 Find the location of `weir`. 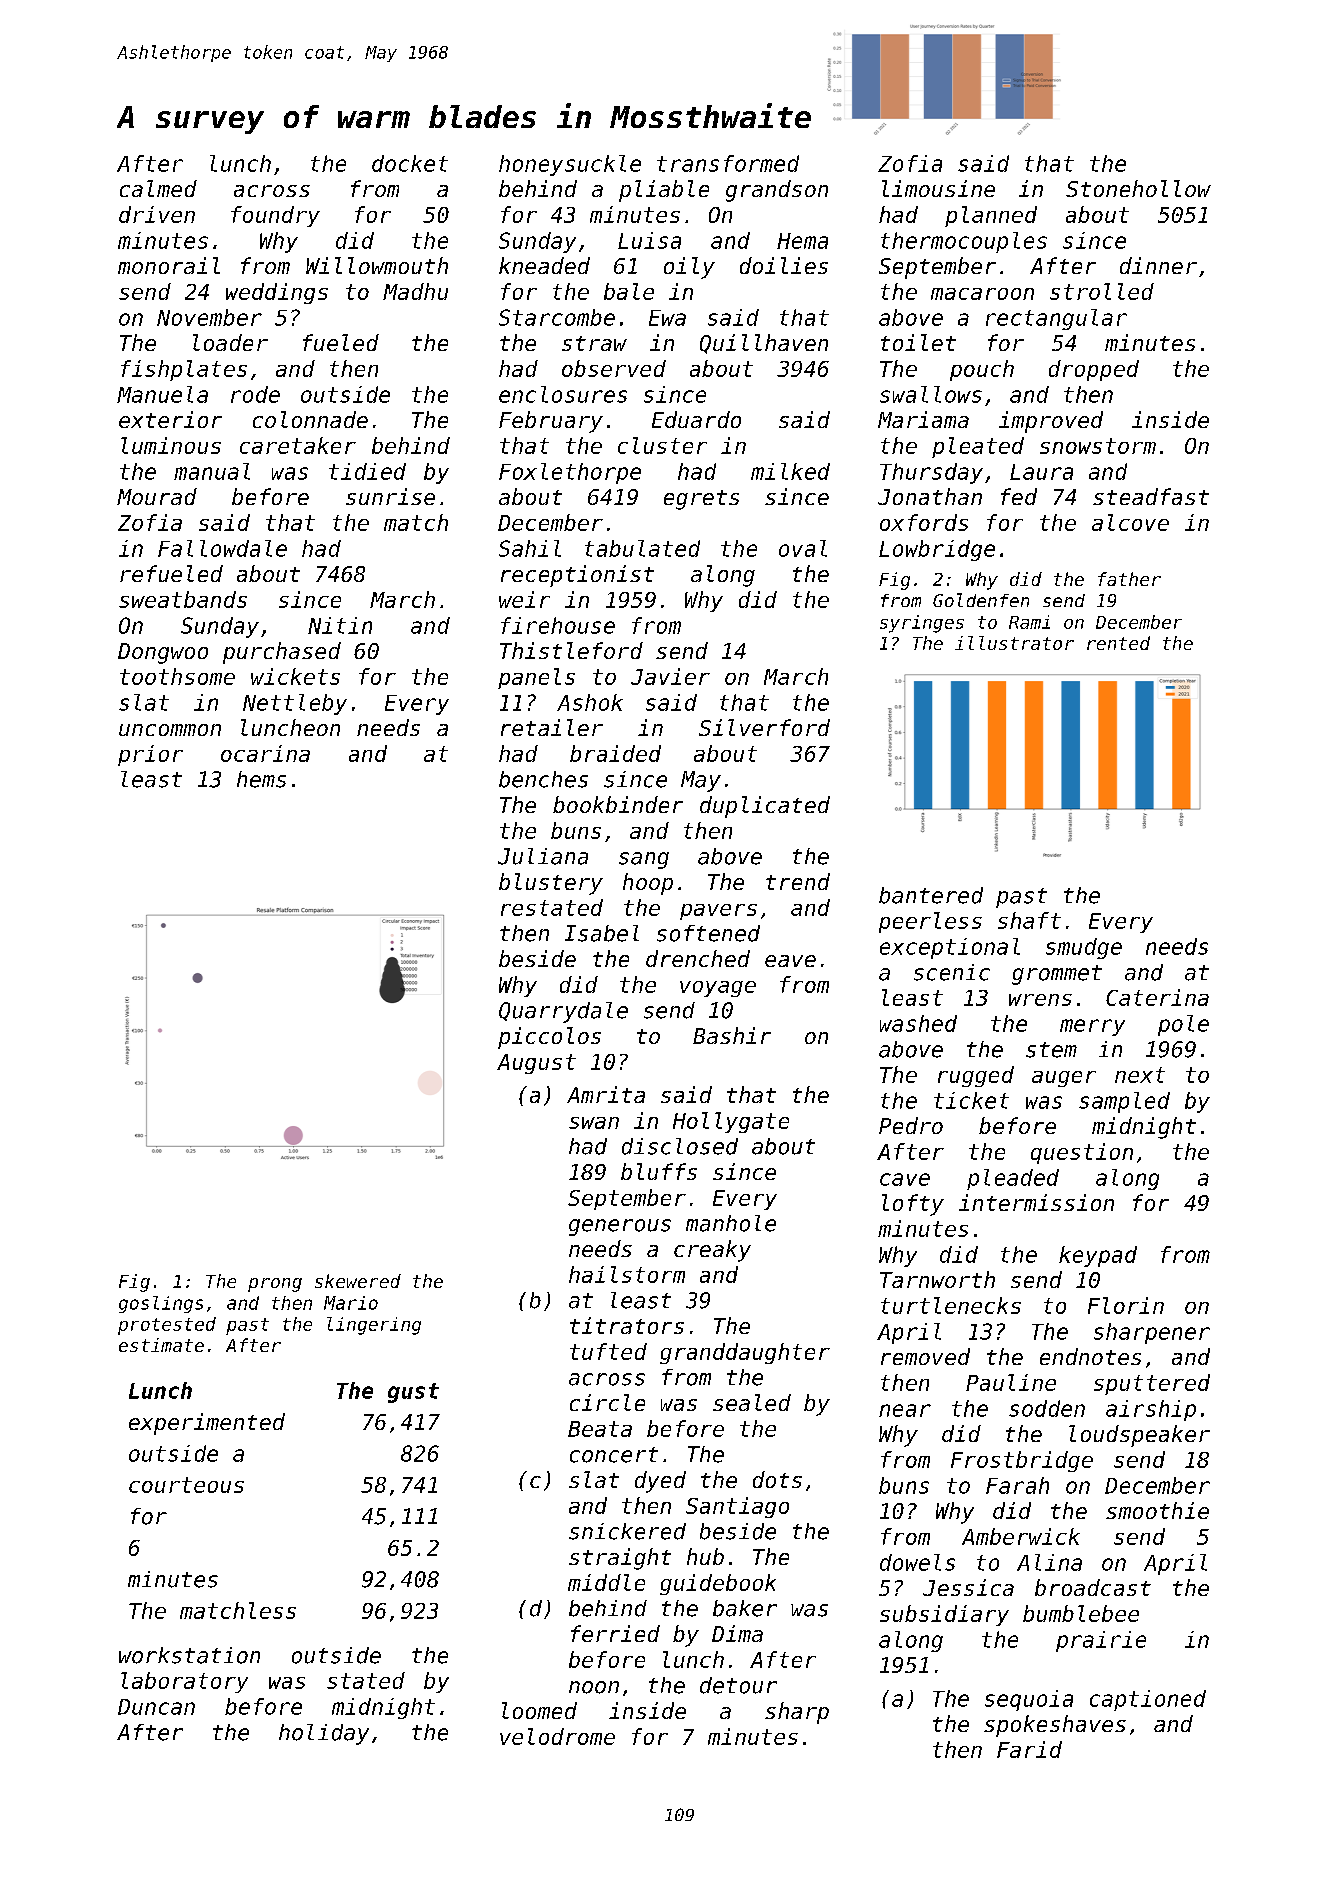

weir is located at coordinates (524, 599).
